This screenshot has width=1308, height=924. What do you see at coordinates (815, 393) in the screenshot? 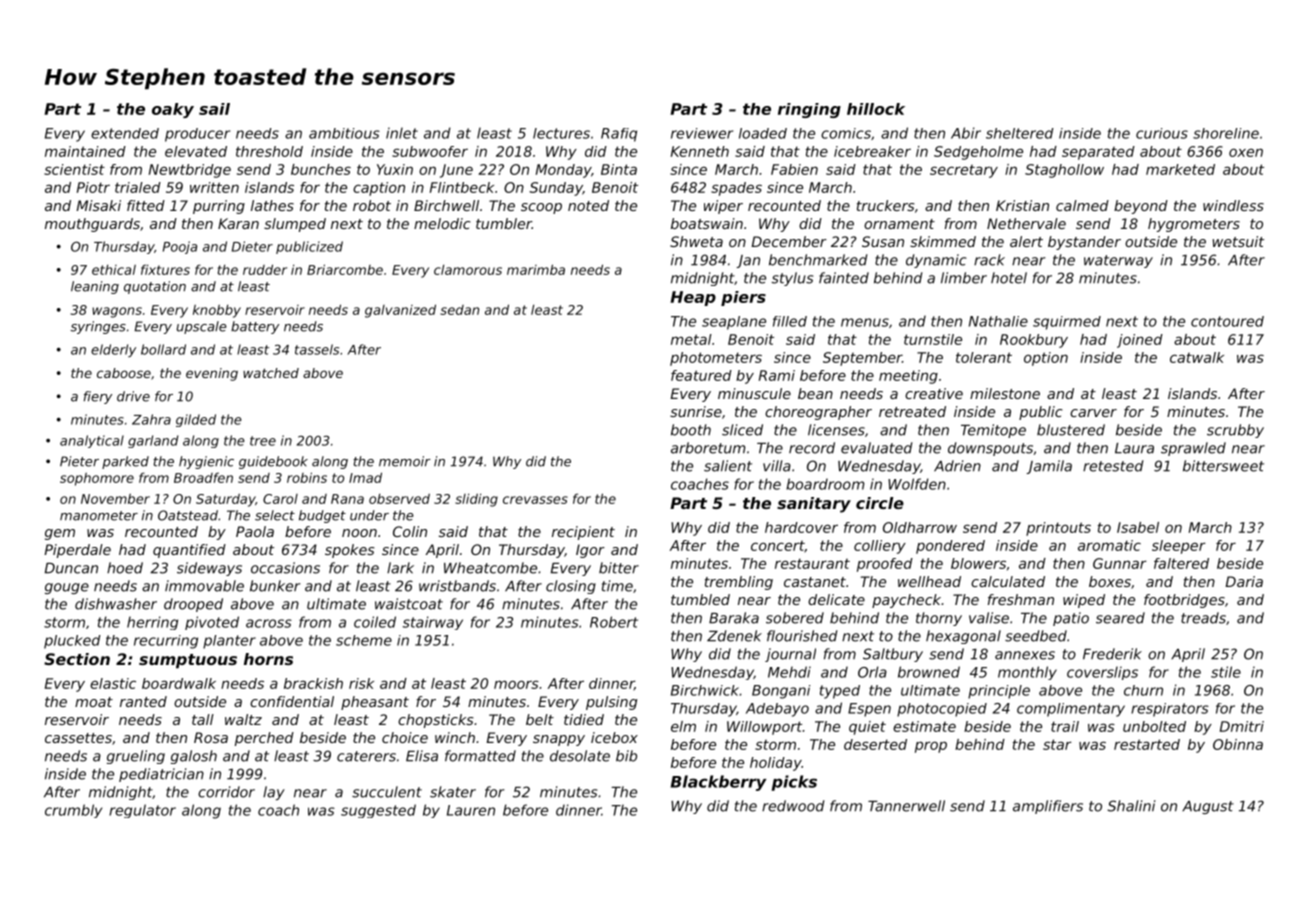
I see `bean` at bounding box center [815, 393].
